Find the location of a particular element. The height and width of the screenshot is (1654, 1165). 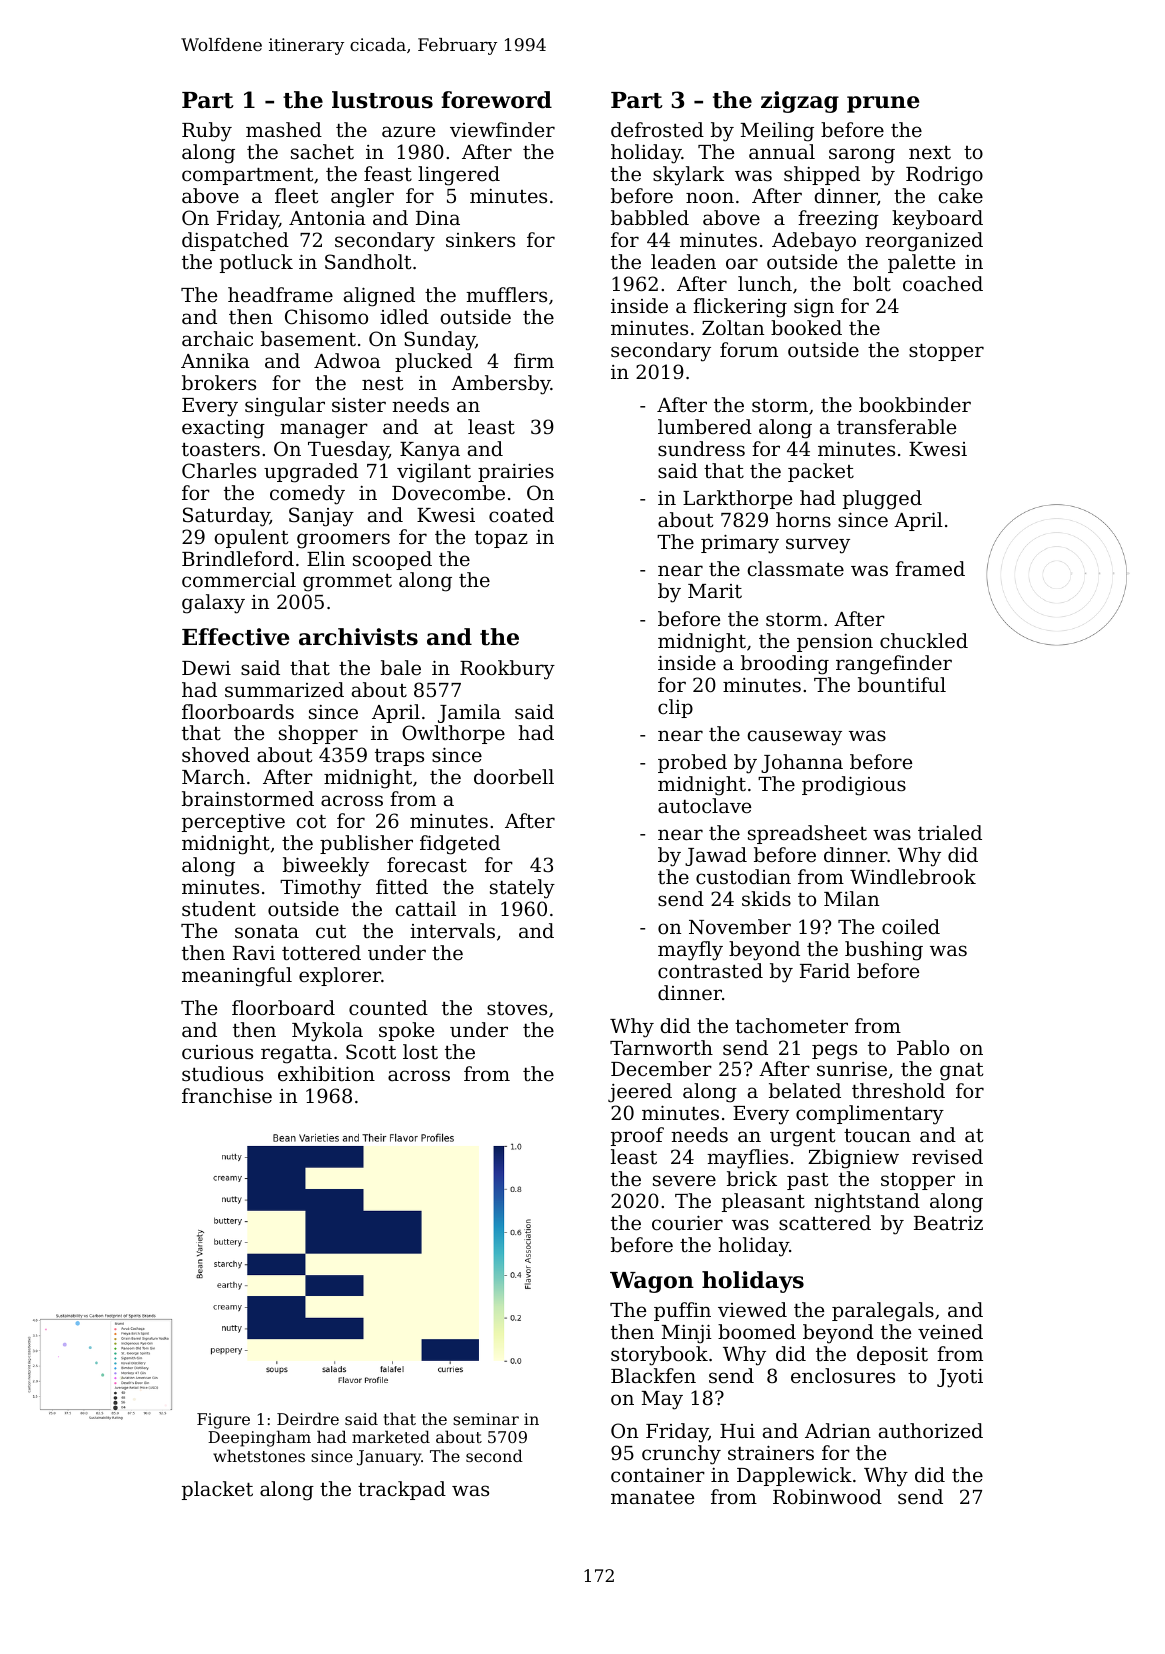

Farid is located at coordinates (825, 970).
